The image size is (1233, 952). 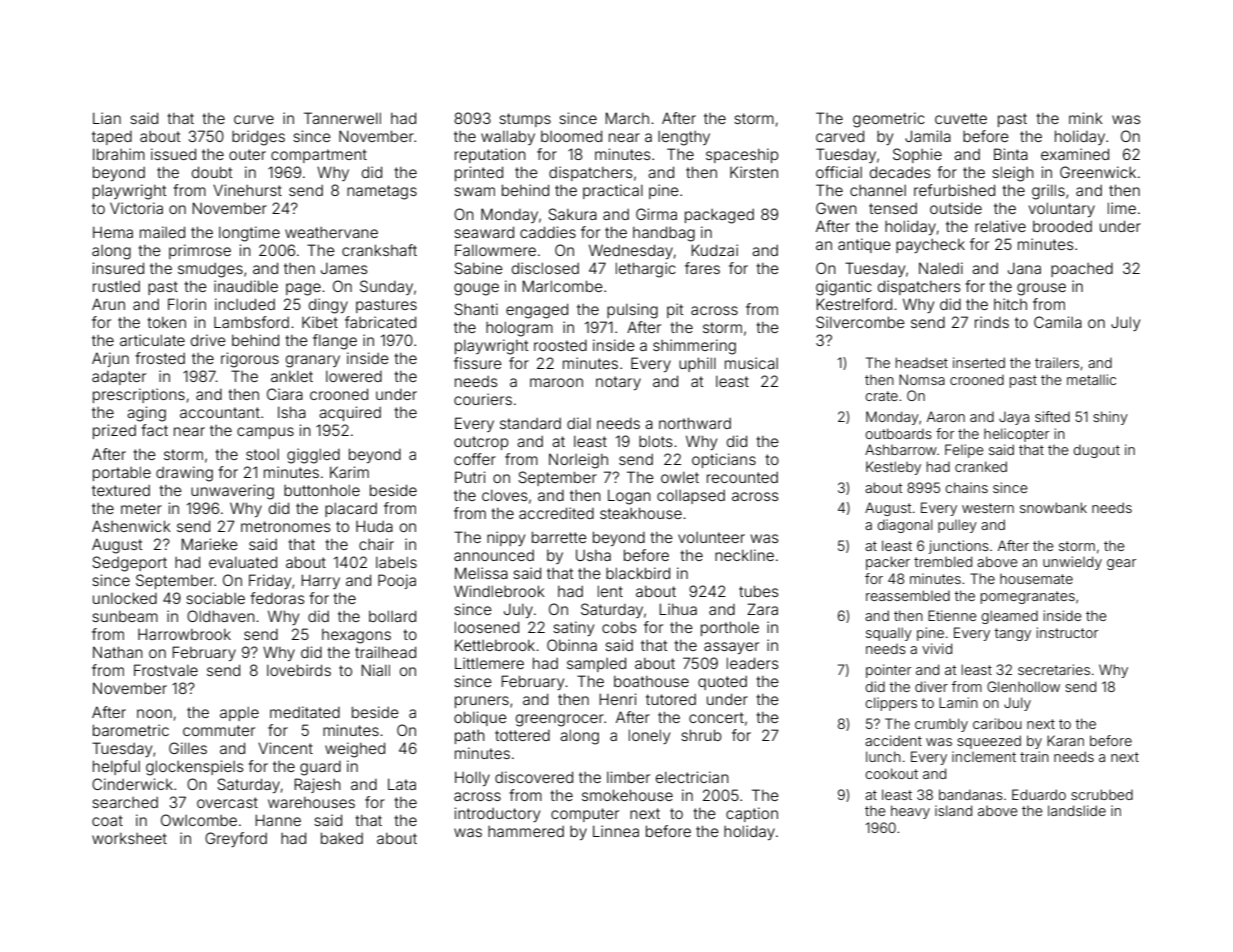 What do you see at coordinates (285, 748) in the image?
I see `Vincent` at bounding box center [285, 748].
